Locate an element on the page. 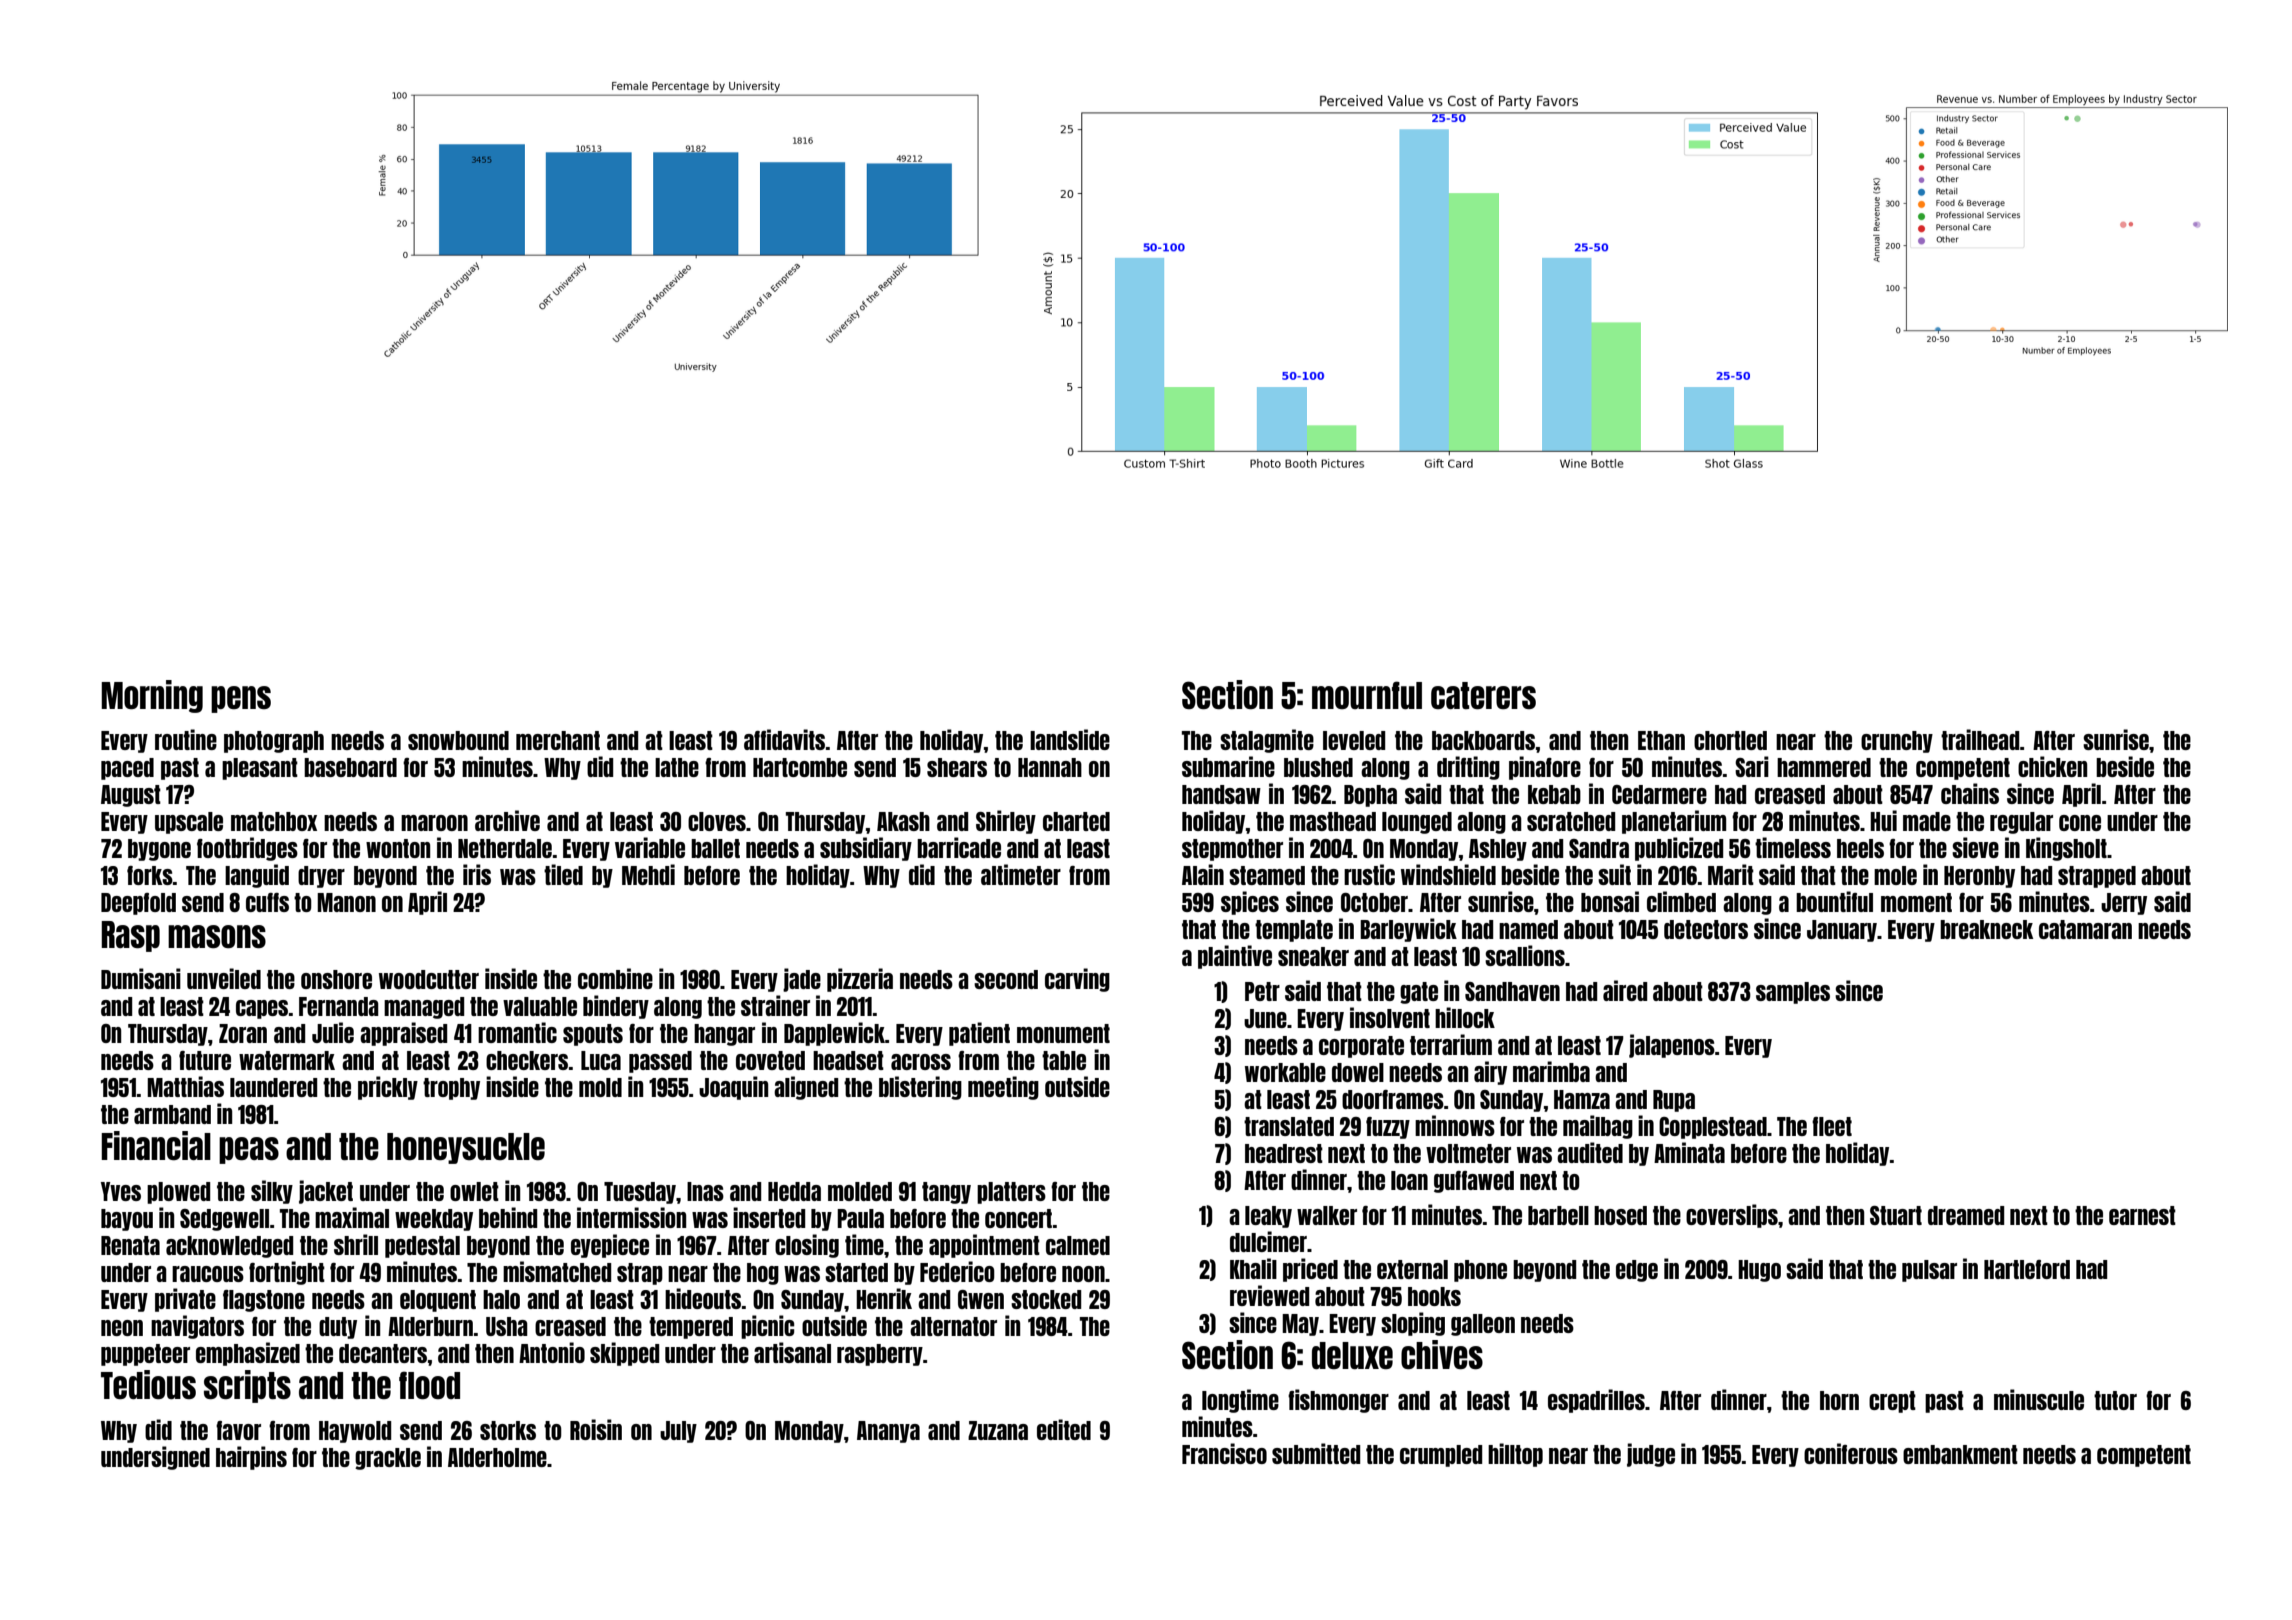 Image resolution: width=2292 pixels, height=1620 pixels. Alderholme is located at coordinates (497, 1457).
